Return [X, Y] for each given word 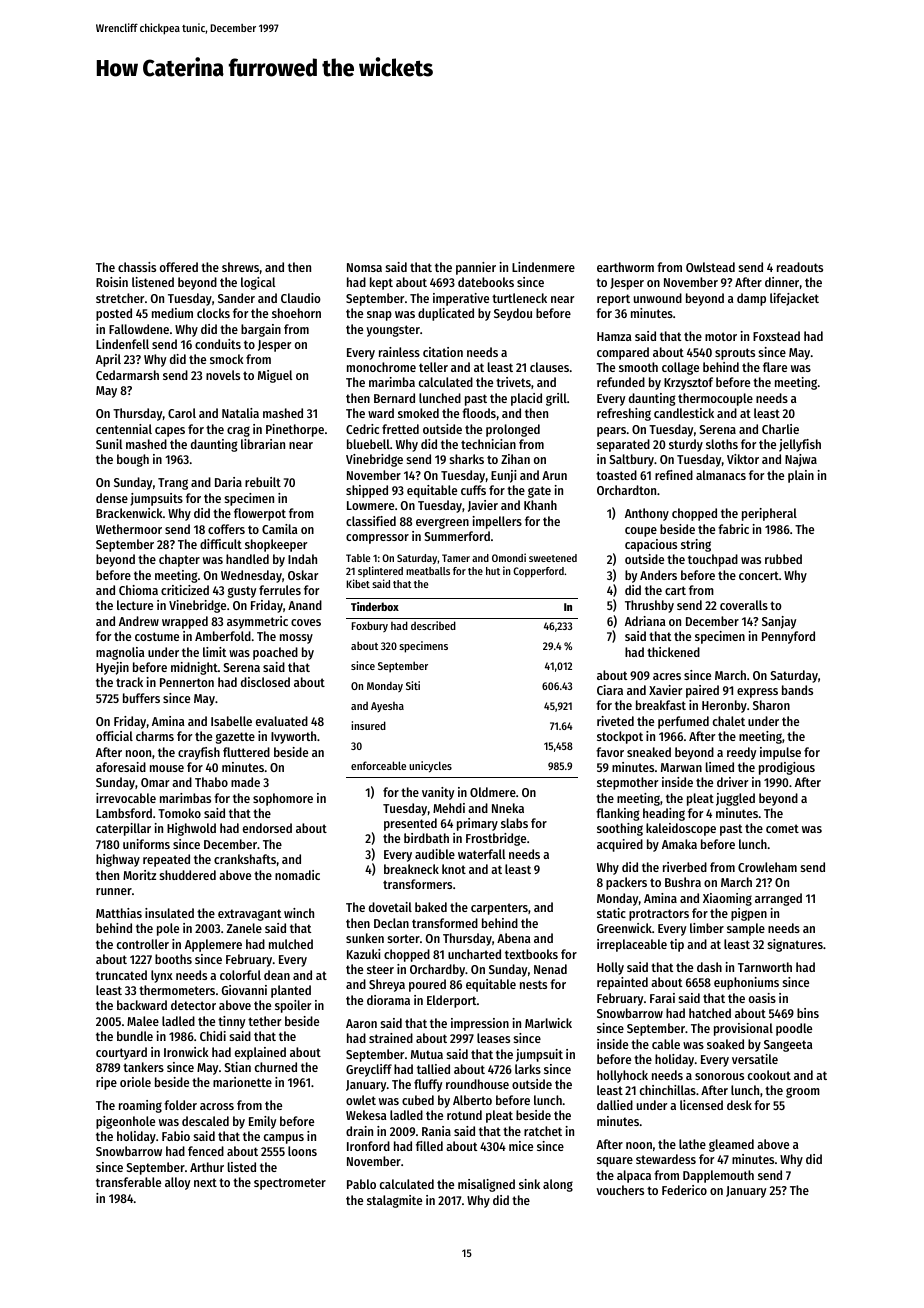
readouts [800, 267]
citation [443, 352]
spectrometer [290, 1184]
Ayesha [387, 707]
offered [179, 267]
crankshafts [245, 859]
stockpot [620, 737]
